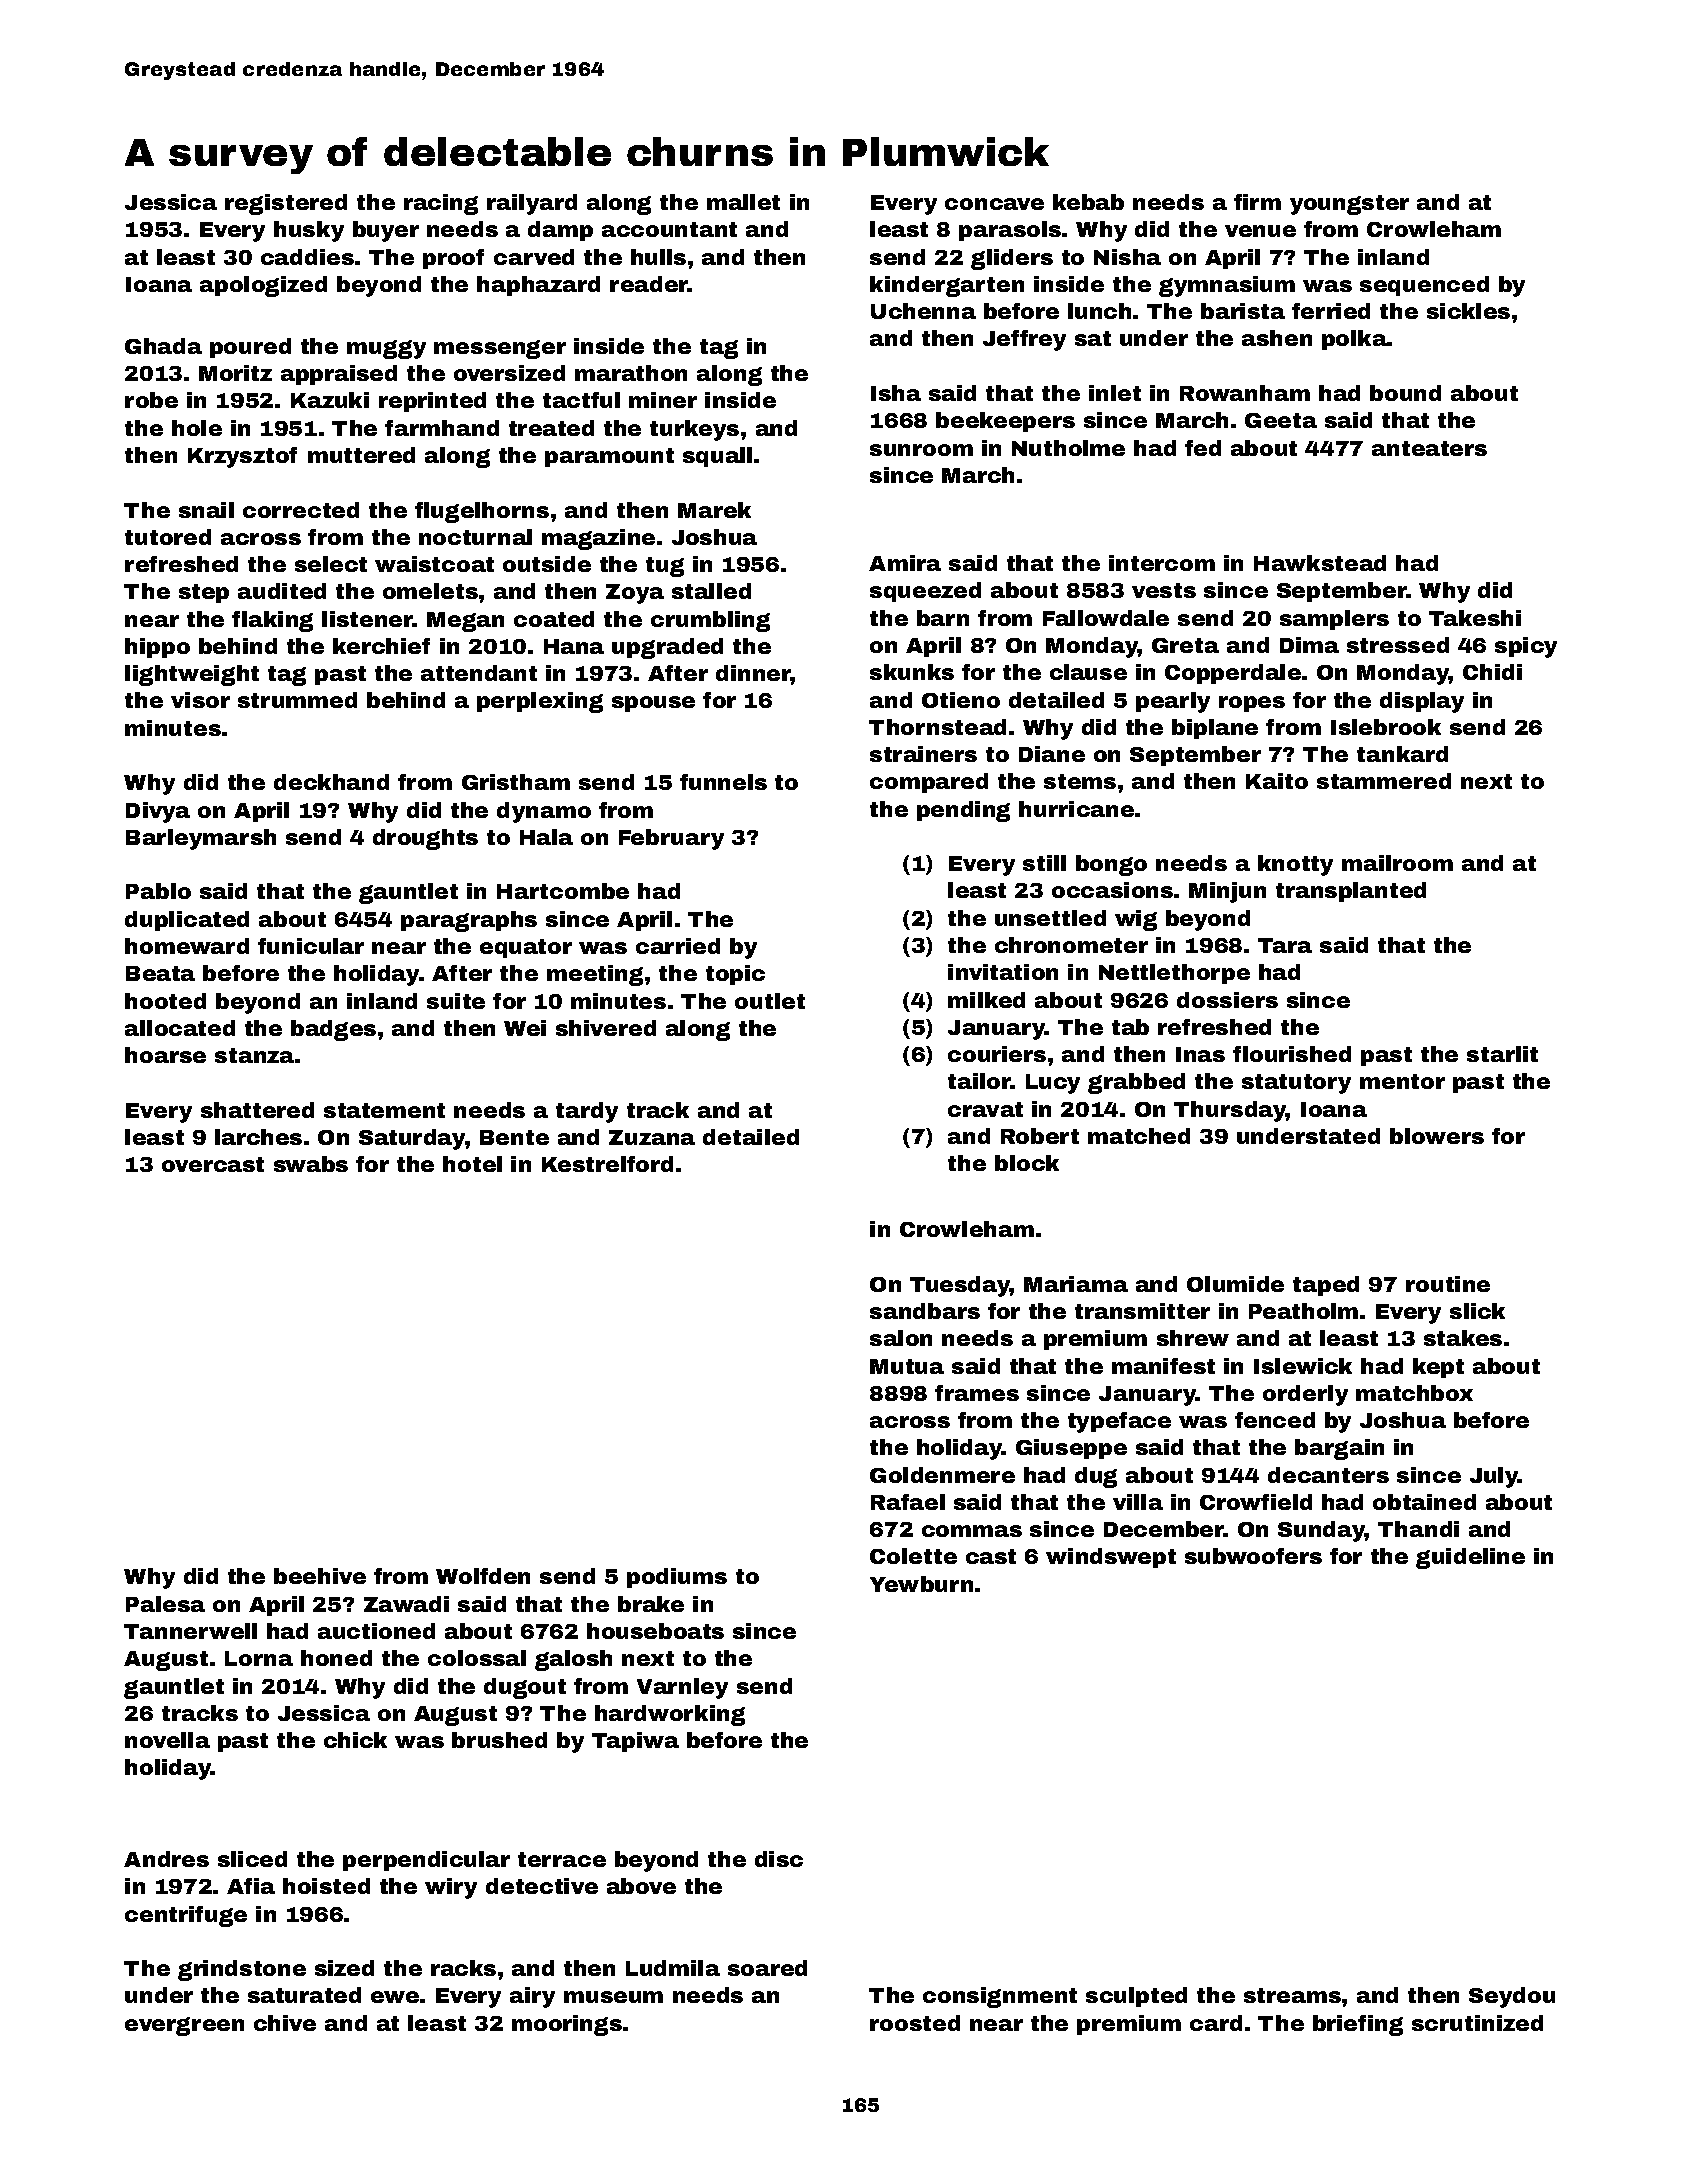 This screenshot has height=2178, width=1683. Describe the element at coordinates (472, 1164) in the screenshot. I see `hotel` at that location.
